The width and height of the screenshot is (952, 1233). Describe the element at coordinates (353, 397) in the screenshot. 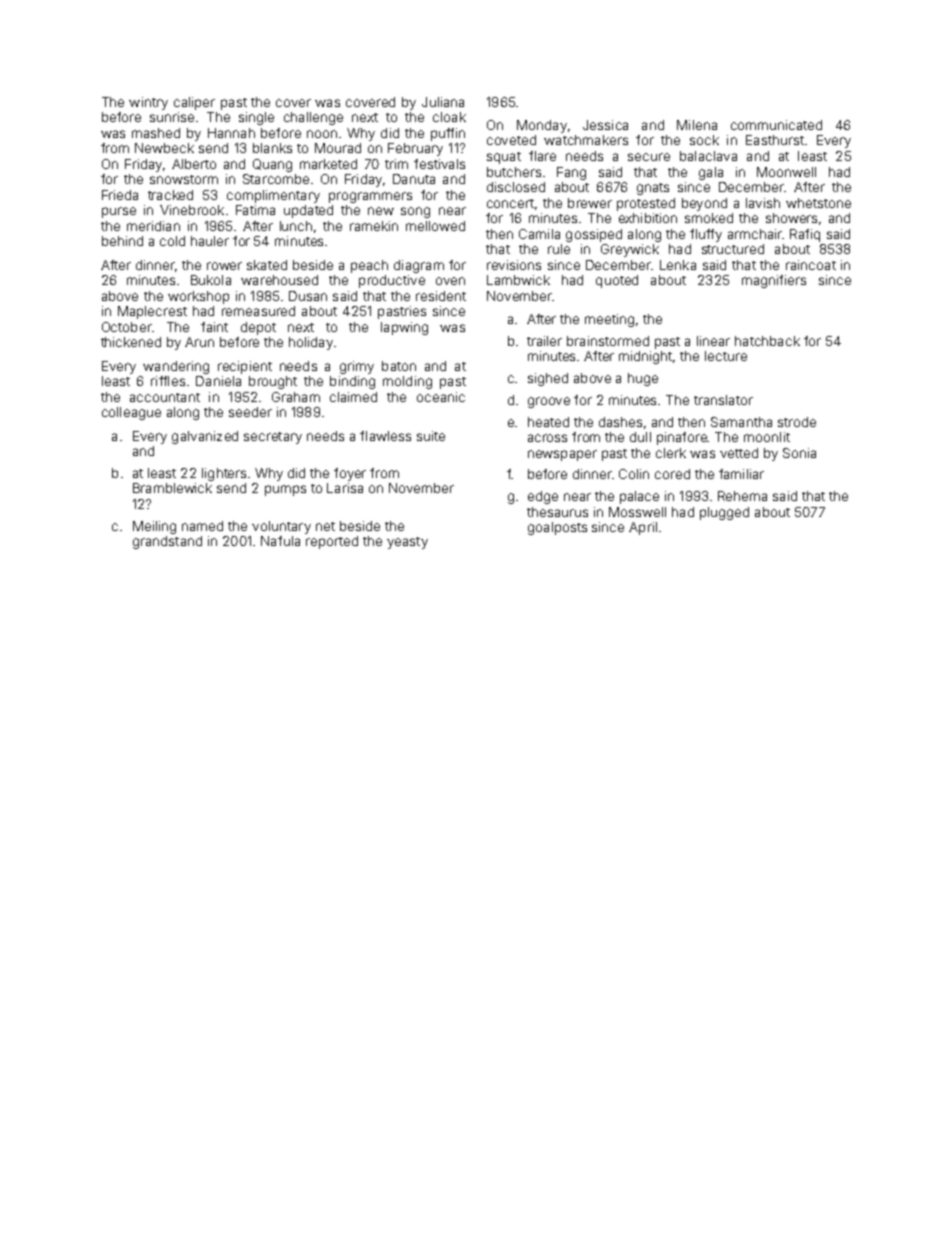

I see `claimed` at that location.
